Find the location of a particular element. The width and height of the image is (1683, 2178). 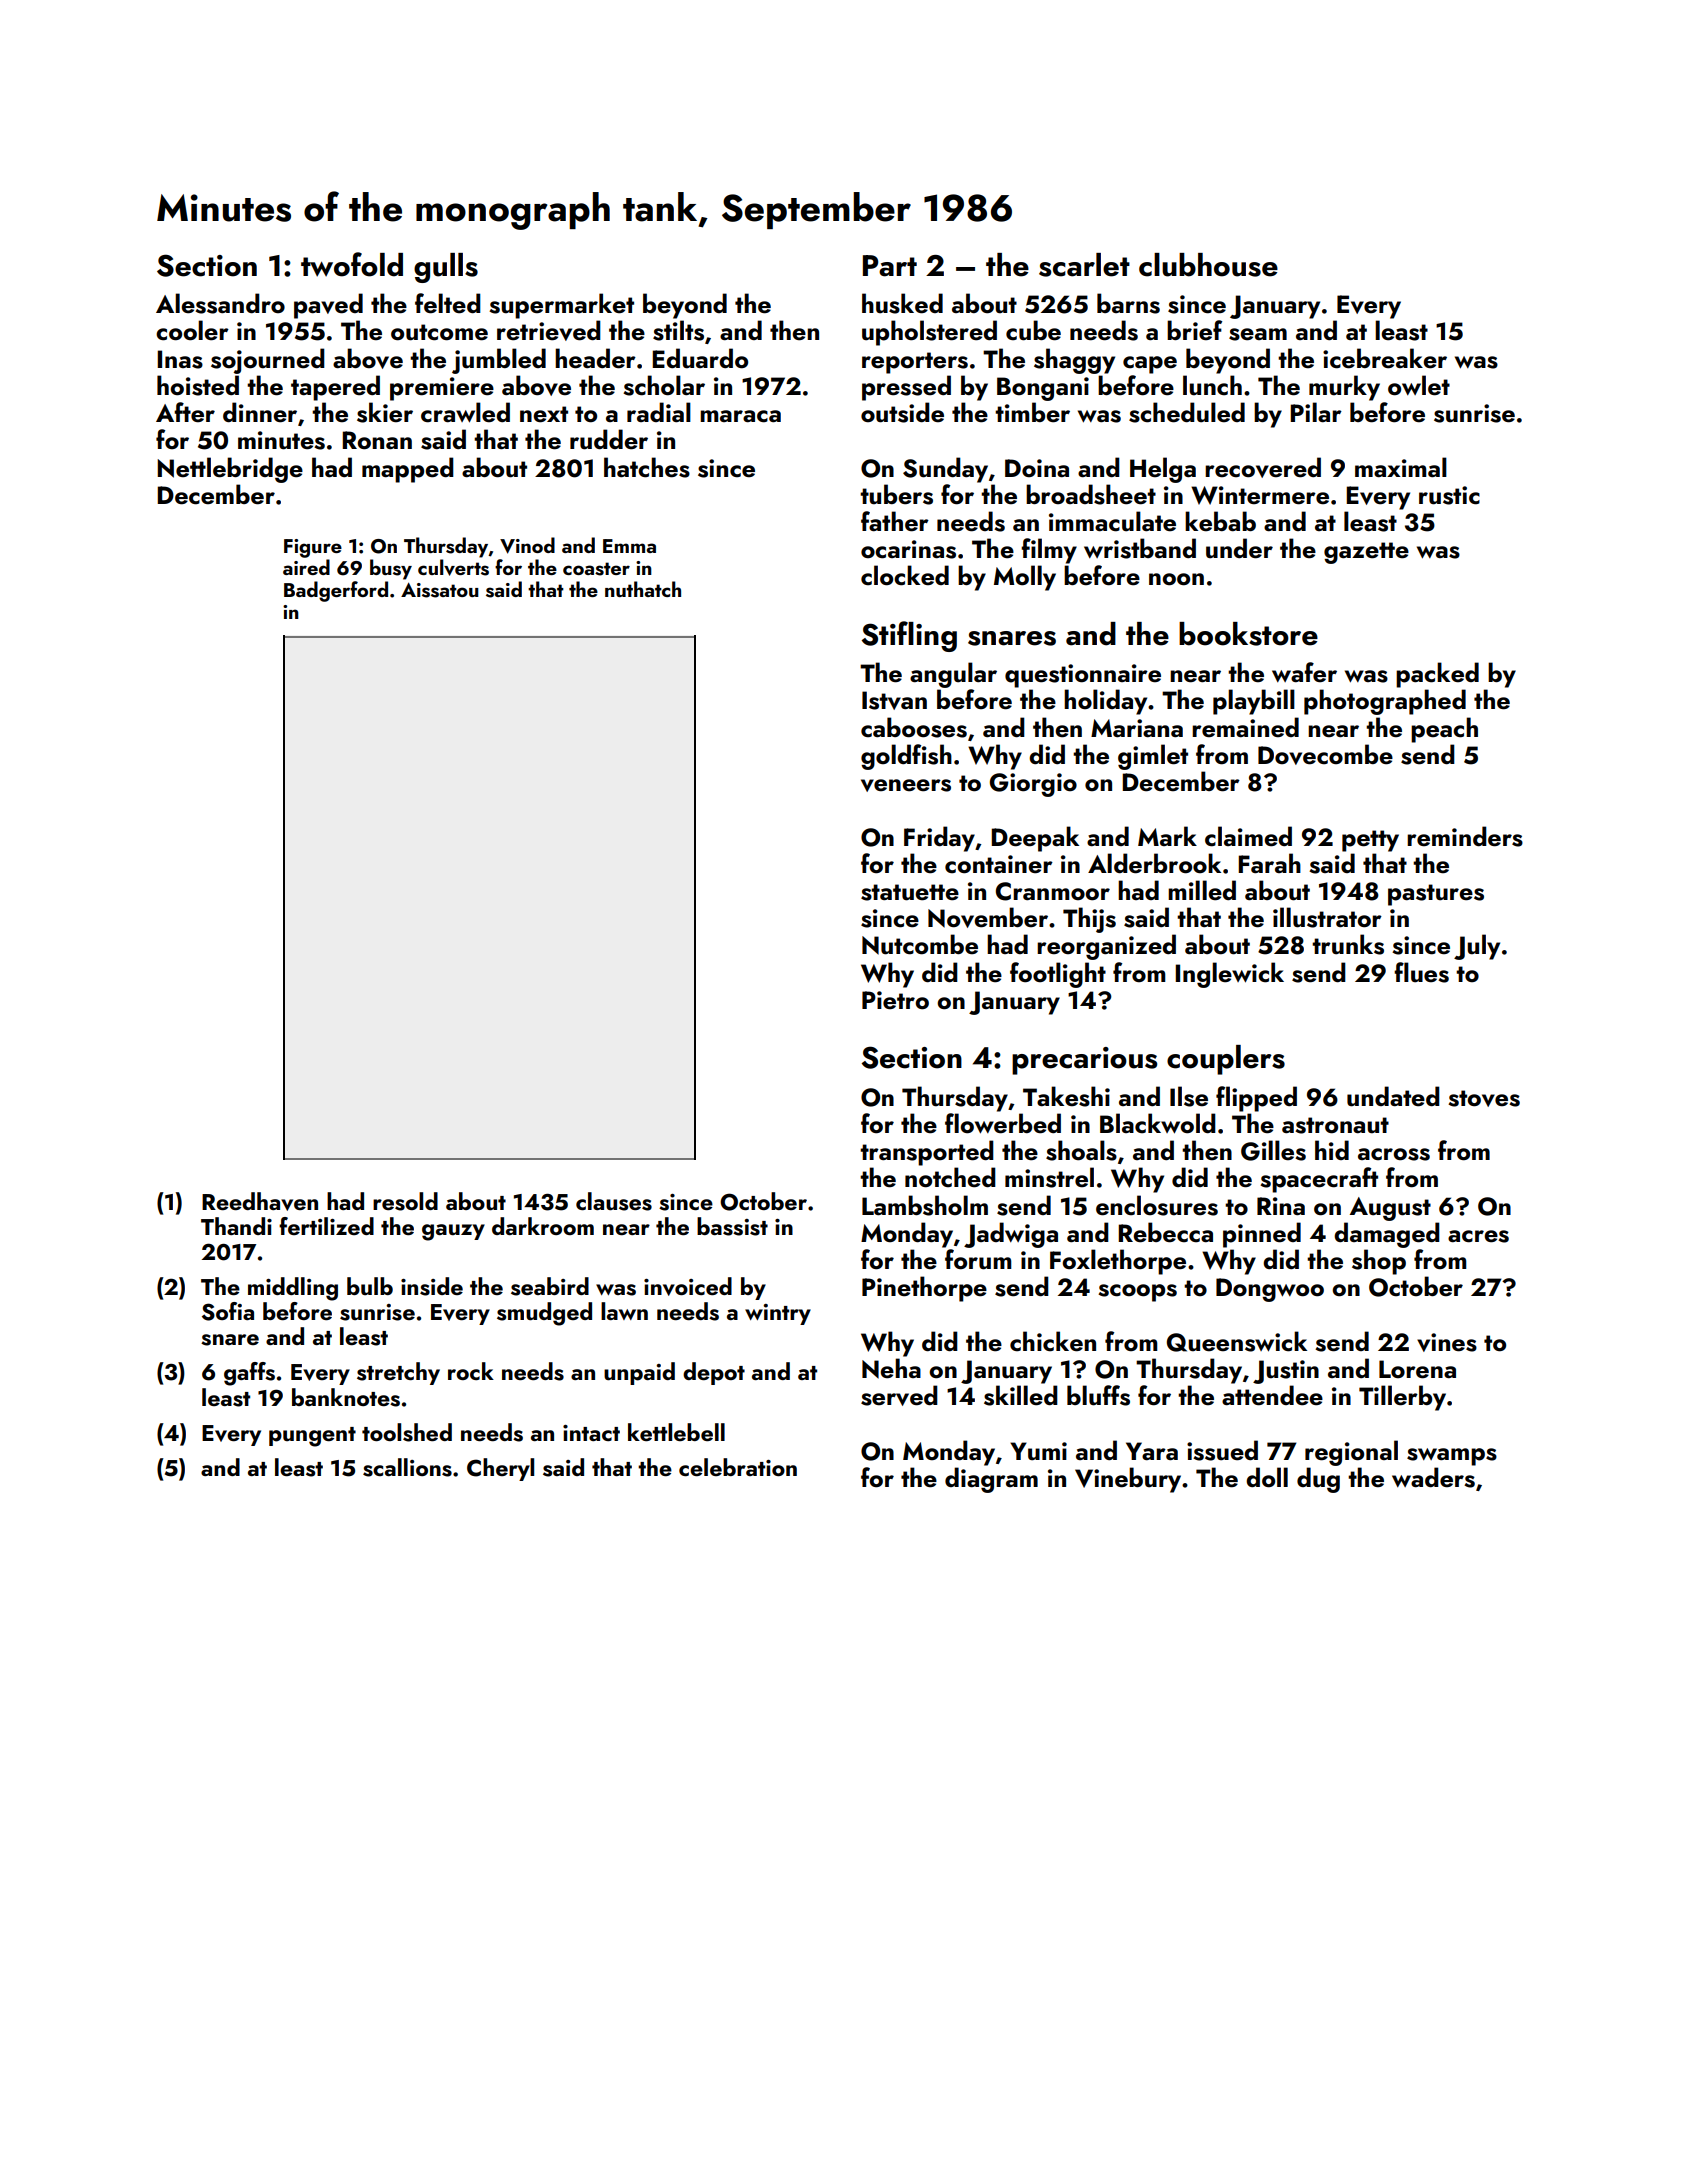

illustrator is located at coordinates (1327, 917).
